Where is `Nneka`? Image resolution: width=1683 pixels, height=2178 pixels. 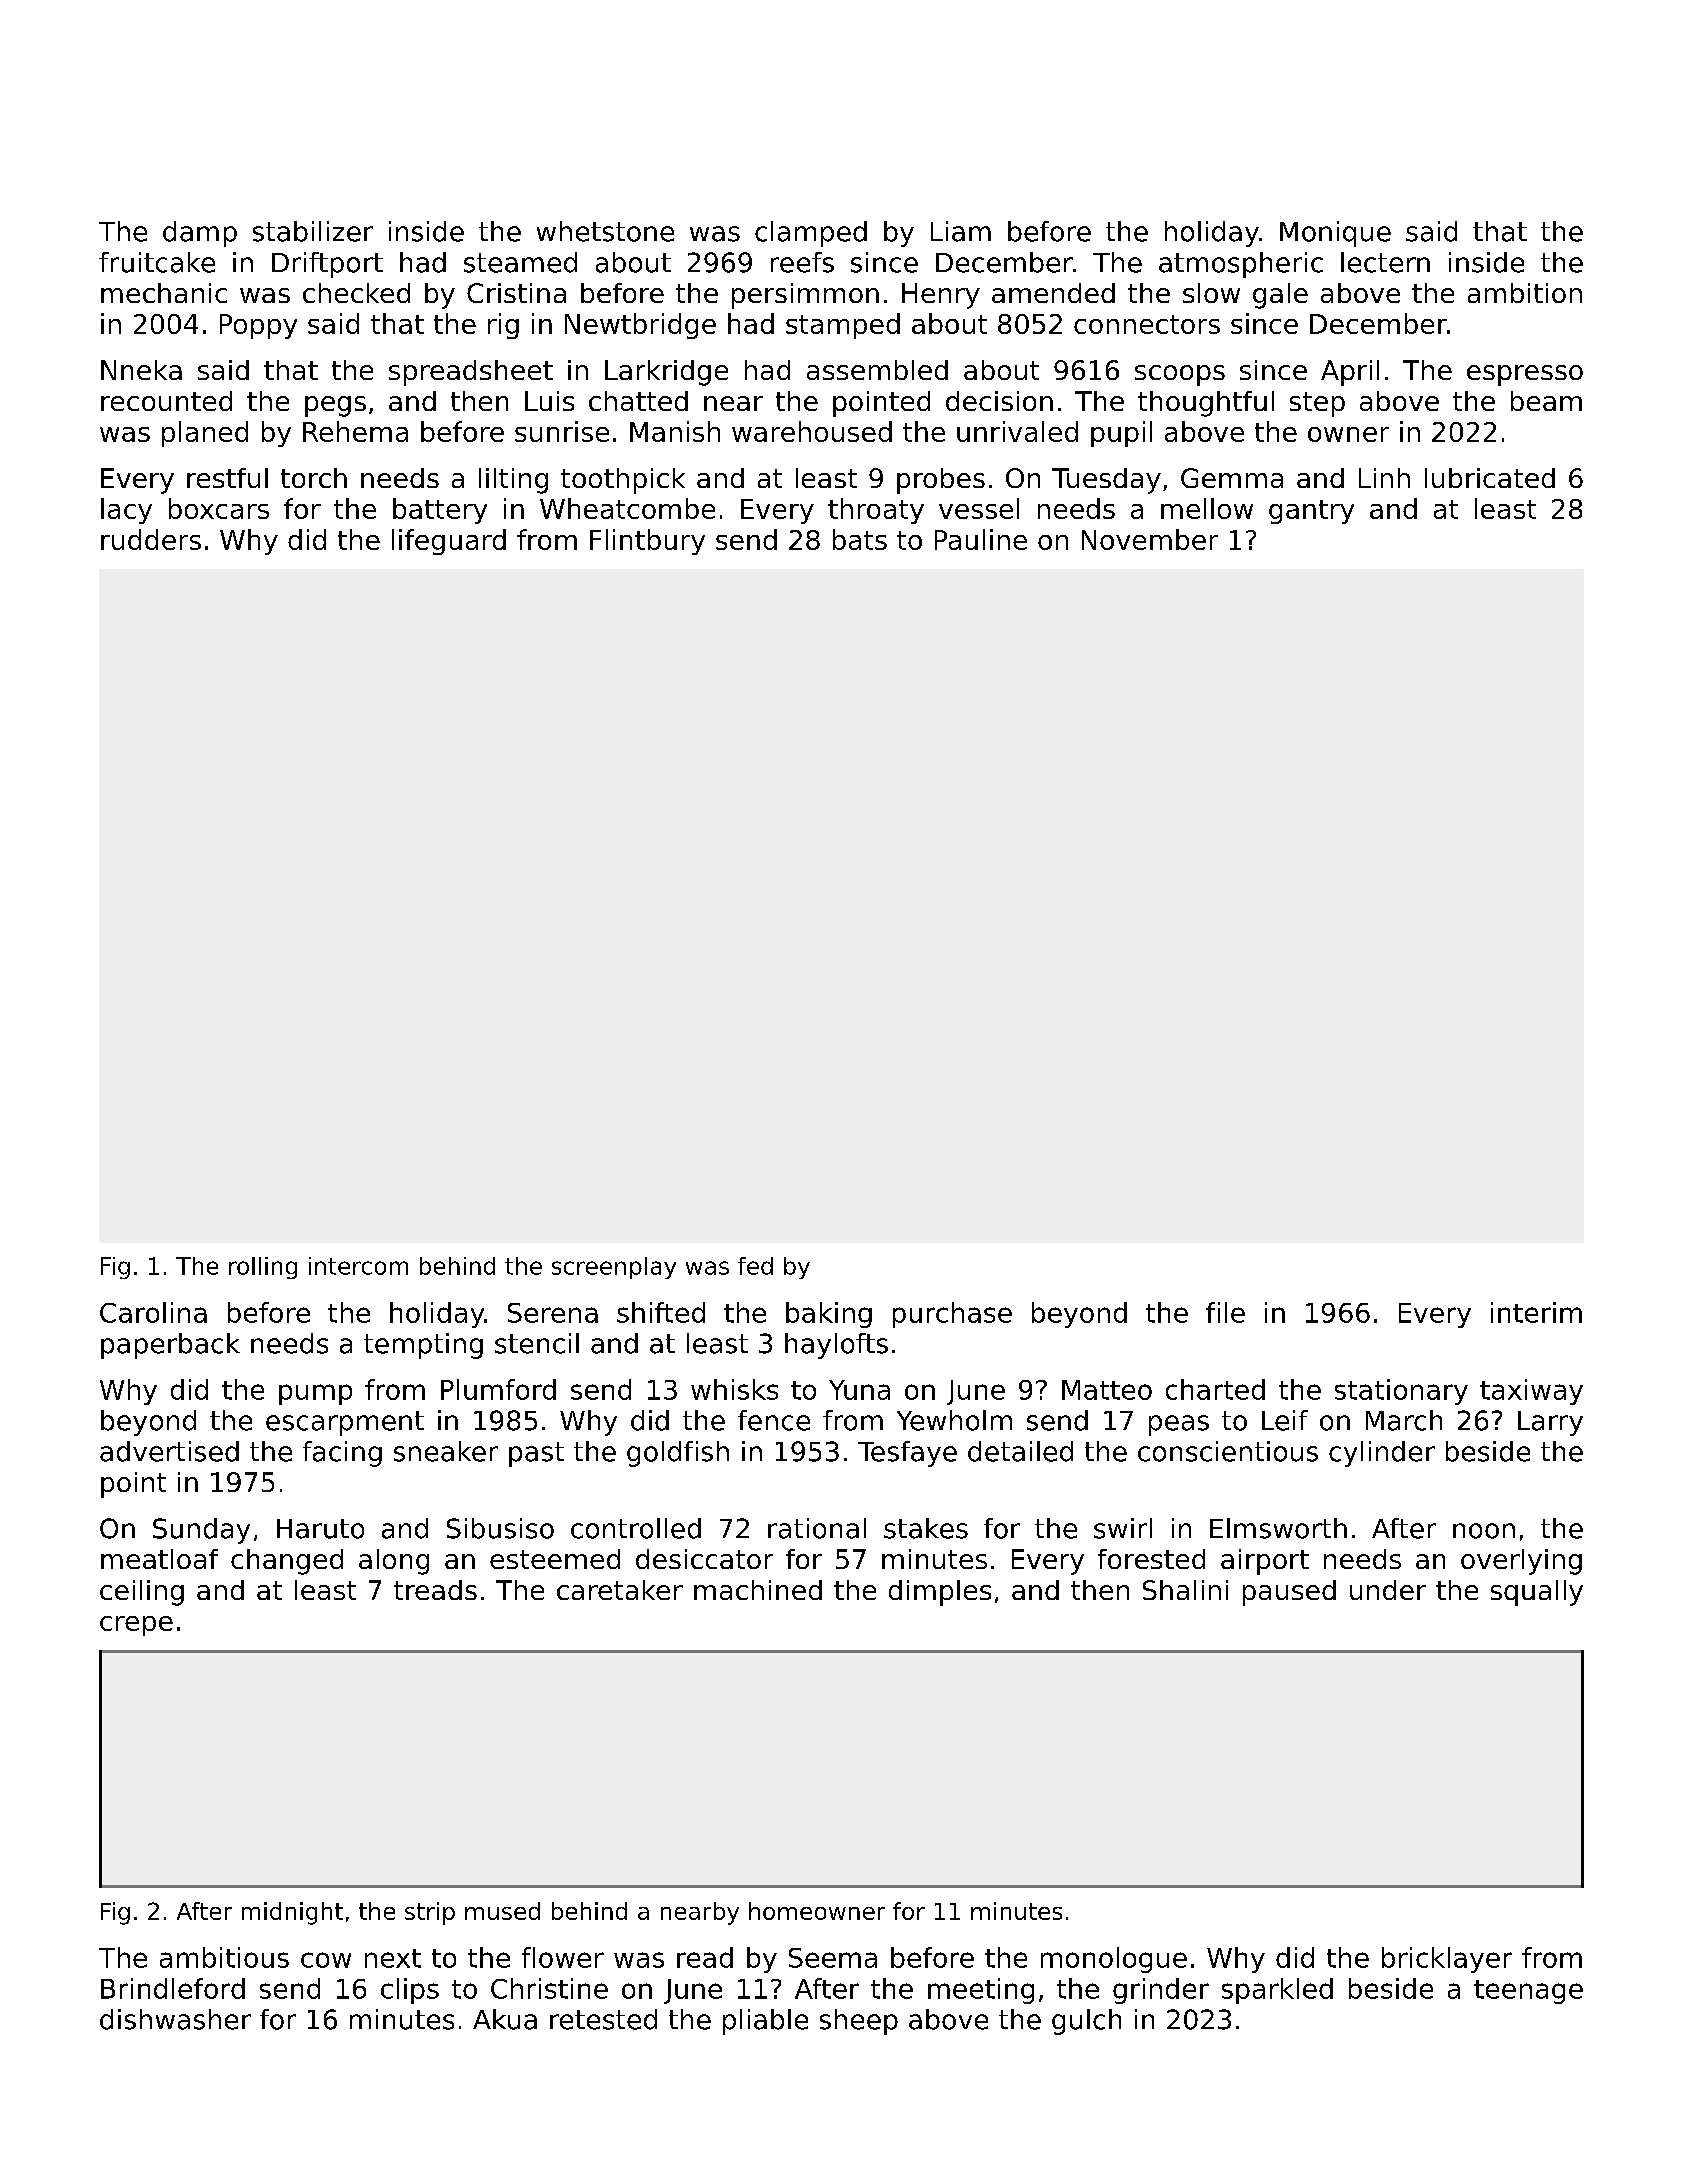
Nneka is located at coordinates (141, 370).
